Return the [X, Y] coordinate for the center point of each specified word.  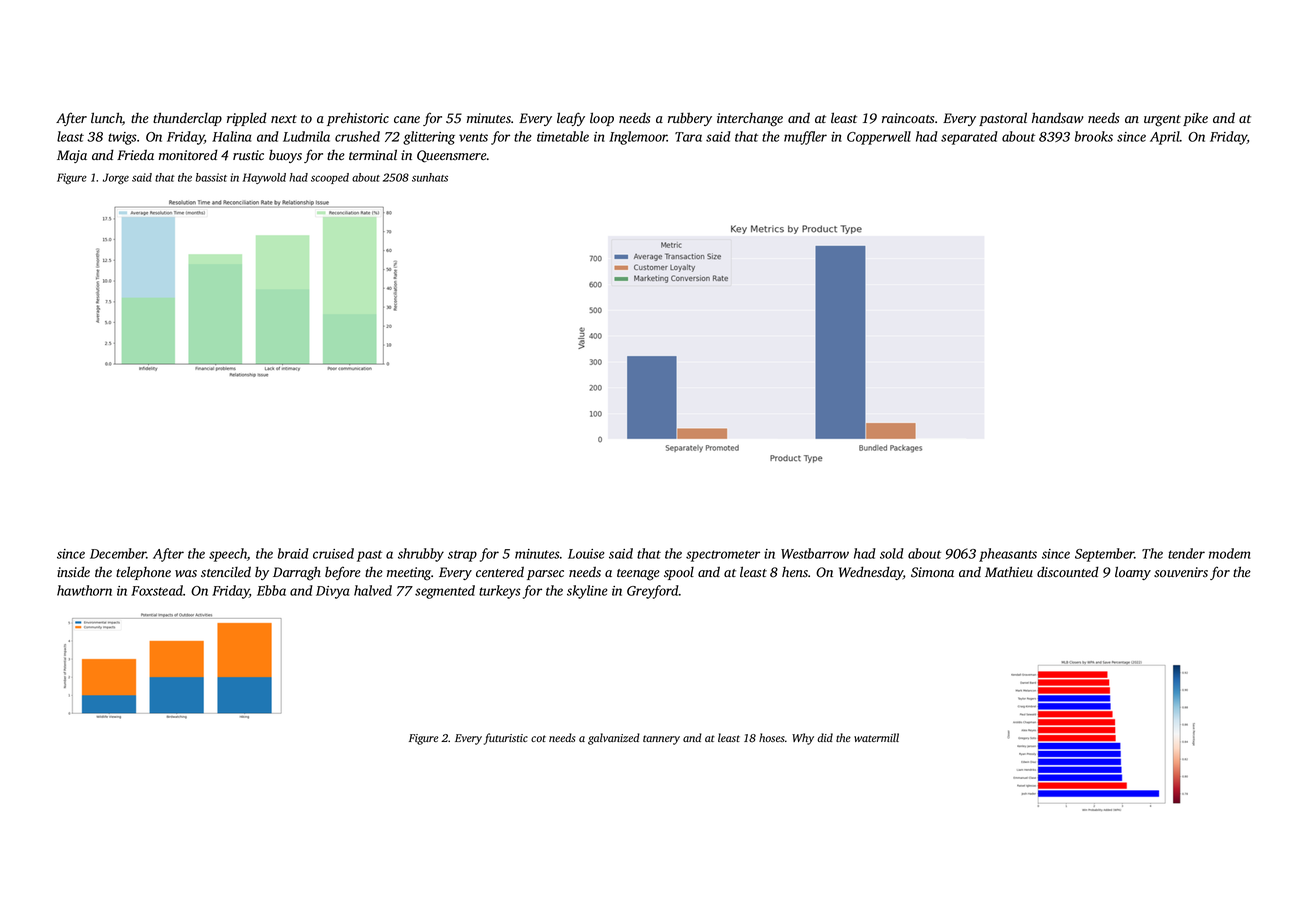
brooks [1094, 136]
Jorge [116, 178]
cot [538, 738]
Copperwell [879, 138]
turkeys [500, 592]
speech [228, 555]
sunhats [430, 177]
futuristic [506, 739]
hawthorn [84, 590]
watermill [876, 737]
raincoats [908, 118]
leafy [571, 119]
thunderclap [187, 119]
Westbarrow [815, 553]
